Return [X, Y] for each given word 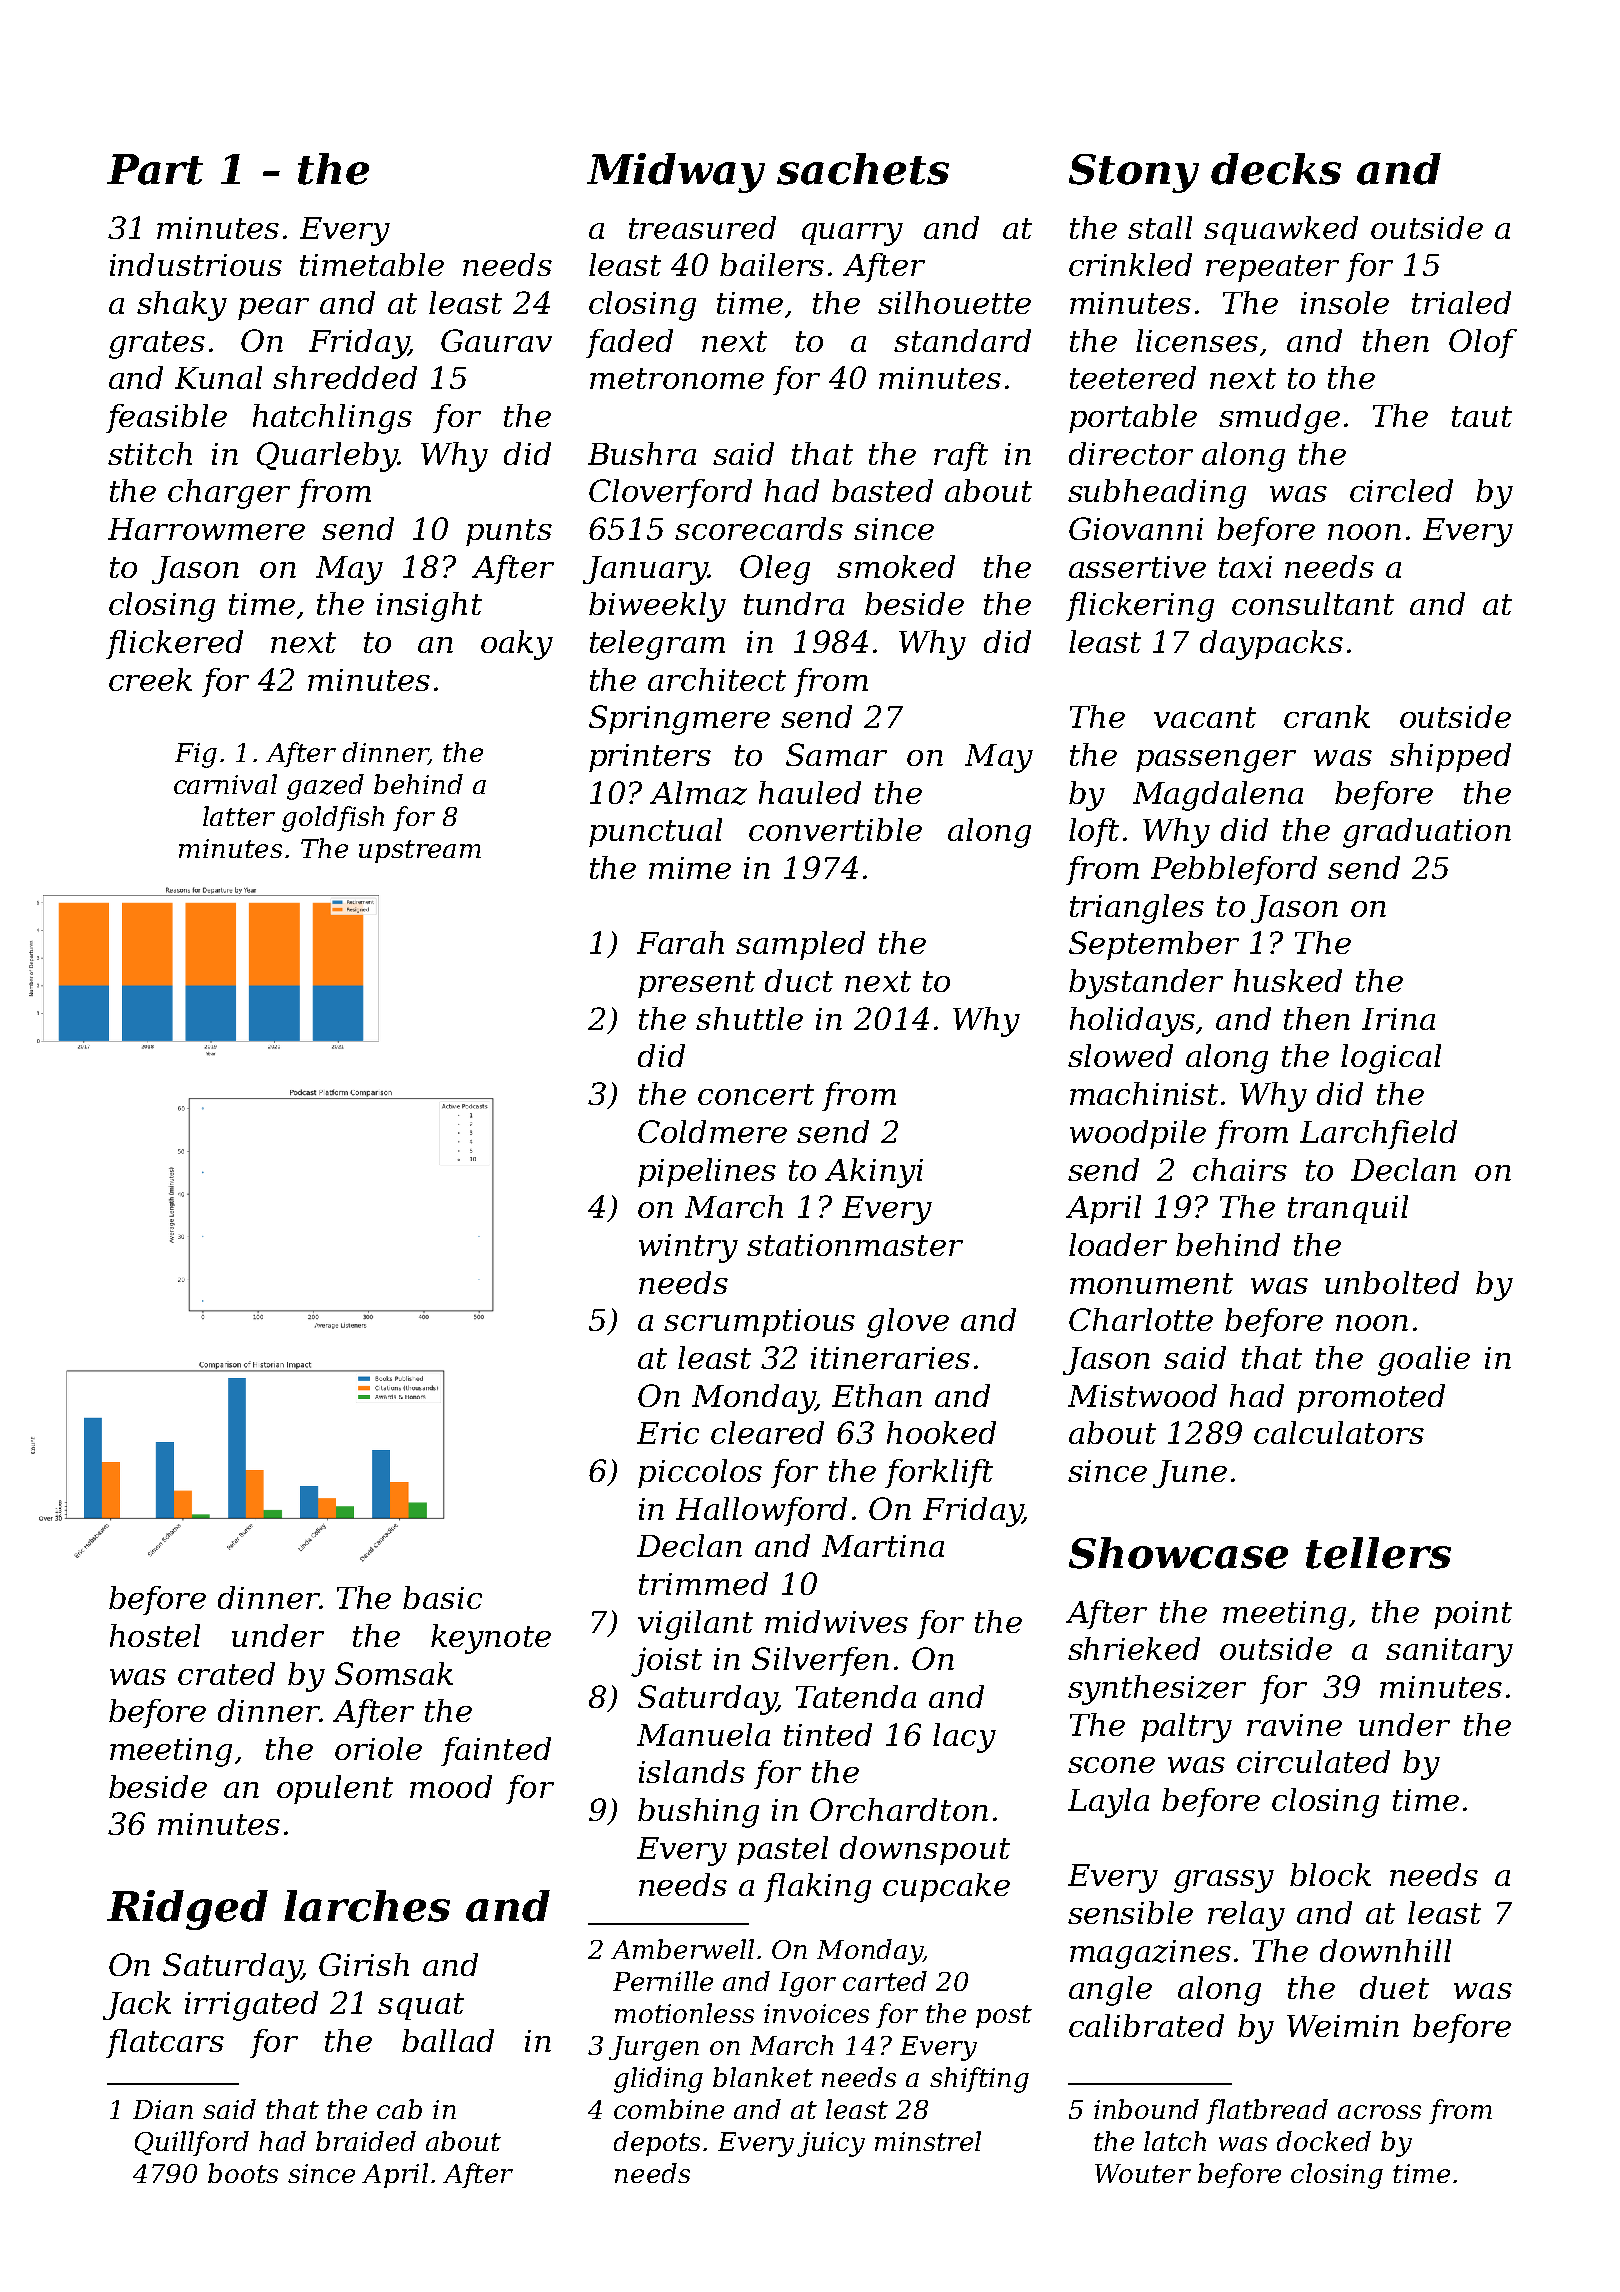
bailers [772, 264]
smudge [1279, 419]
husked [1288, 980]
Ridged [187, 1910]
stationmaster [855, 1245]
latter [239, 816]
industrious [196, 264]
